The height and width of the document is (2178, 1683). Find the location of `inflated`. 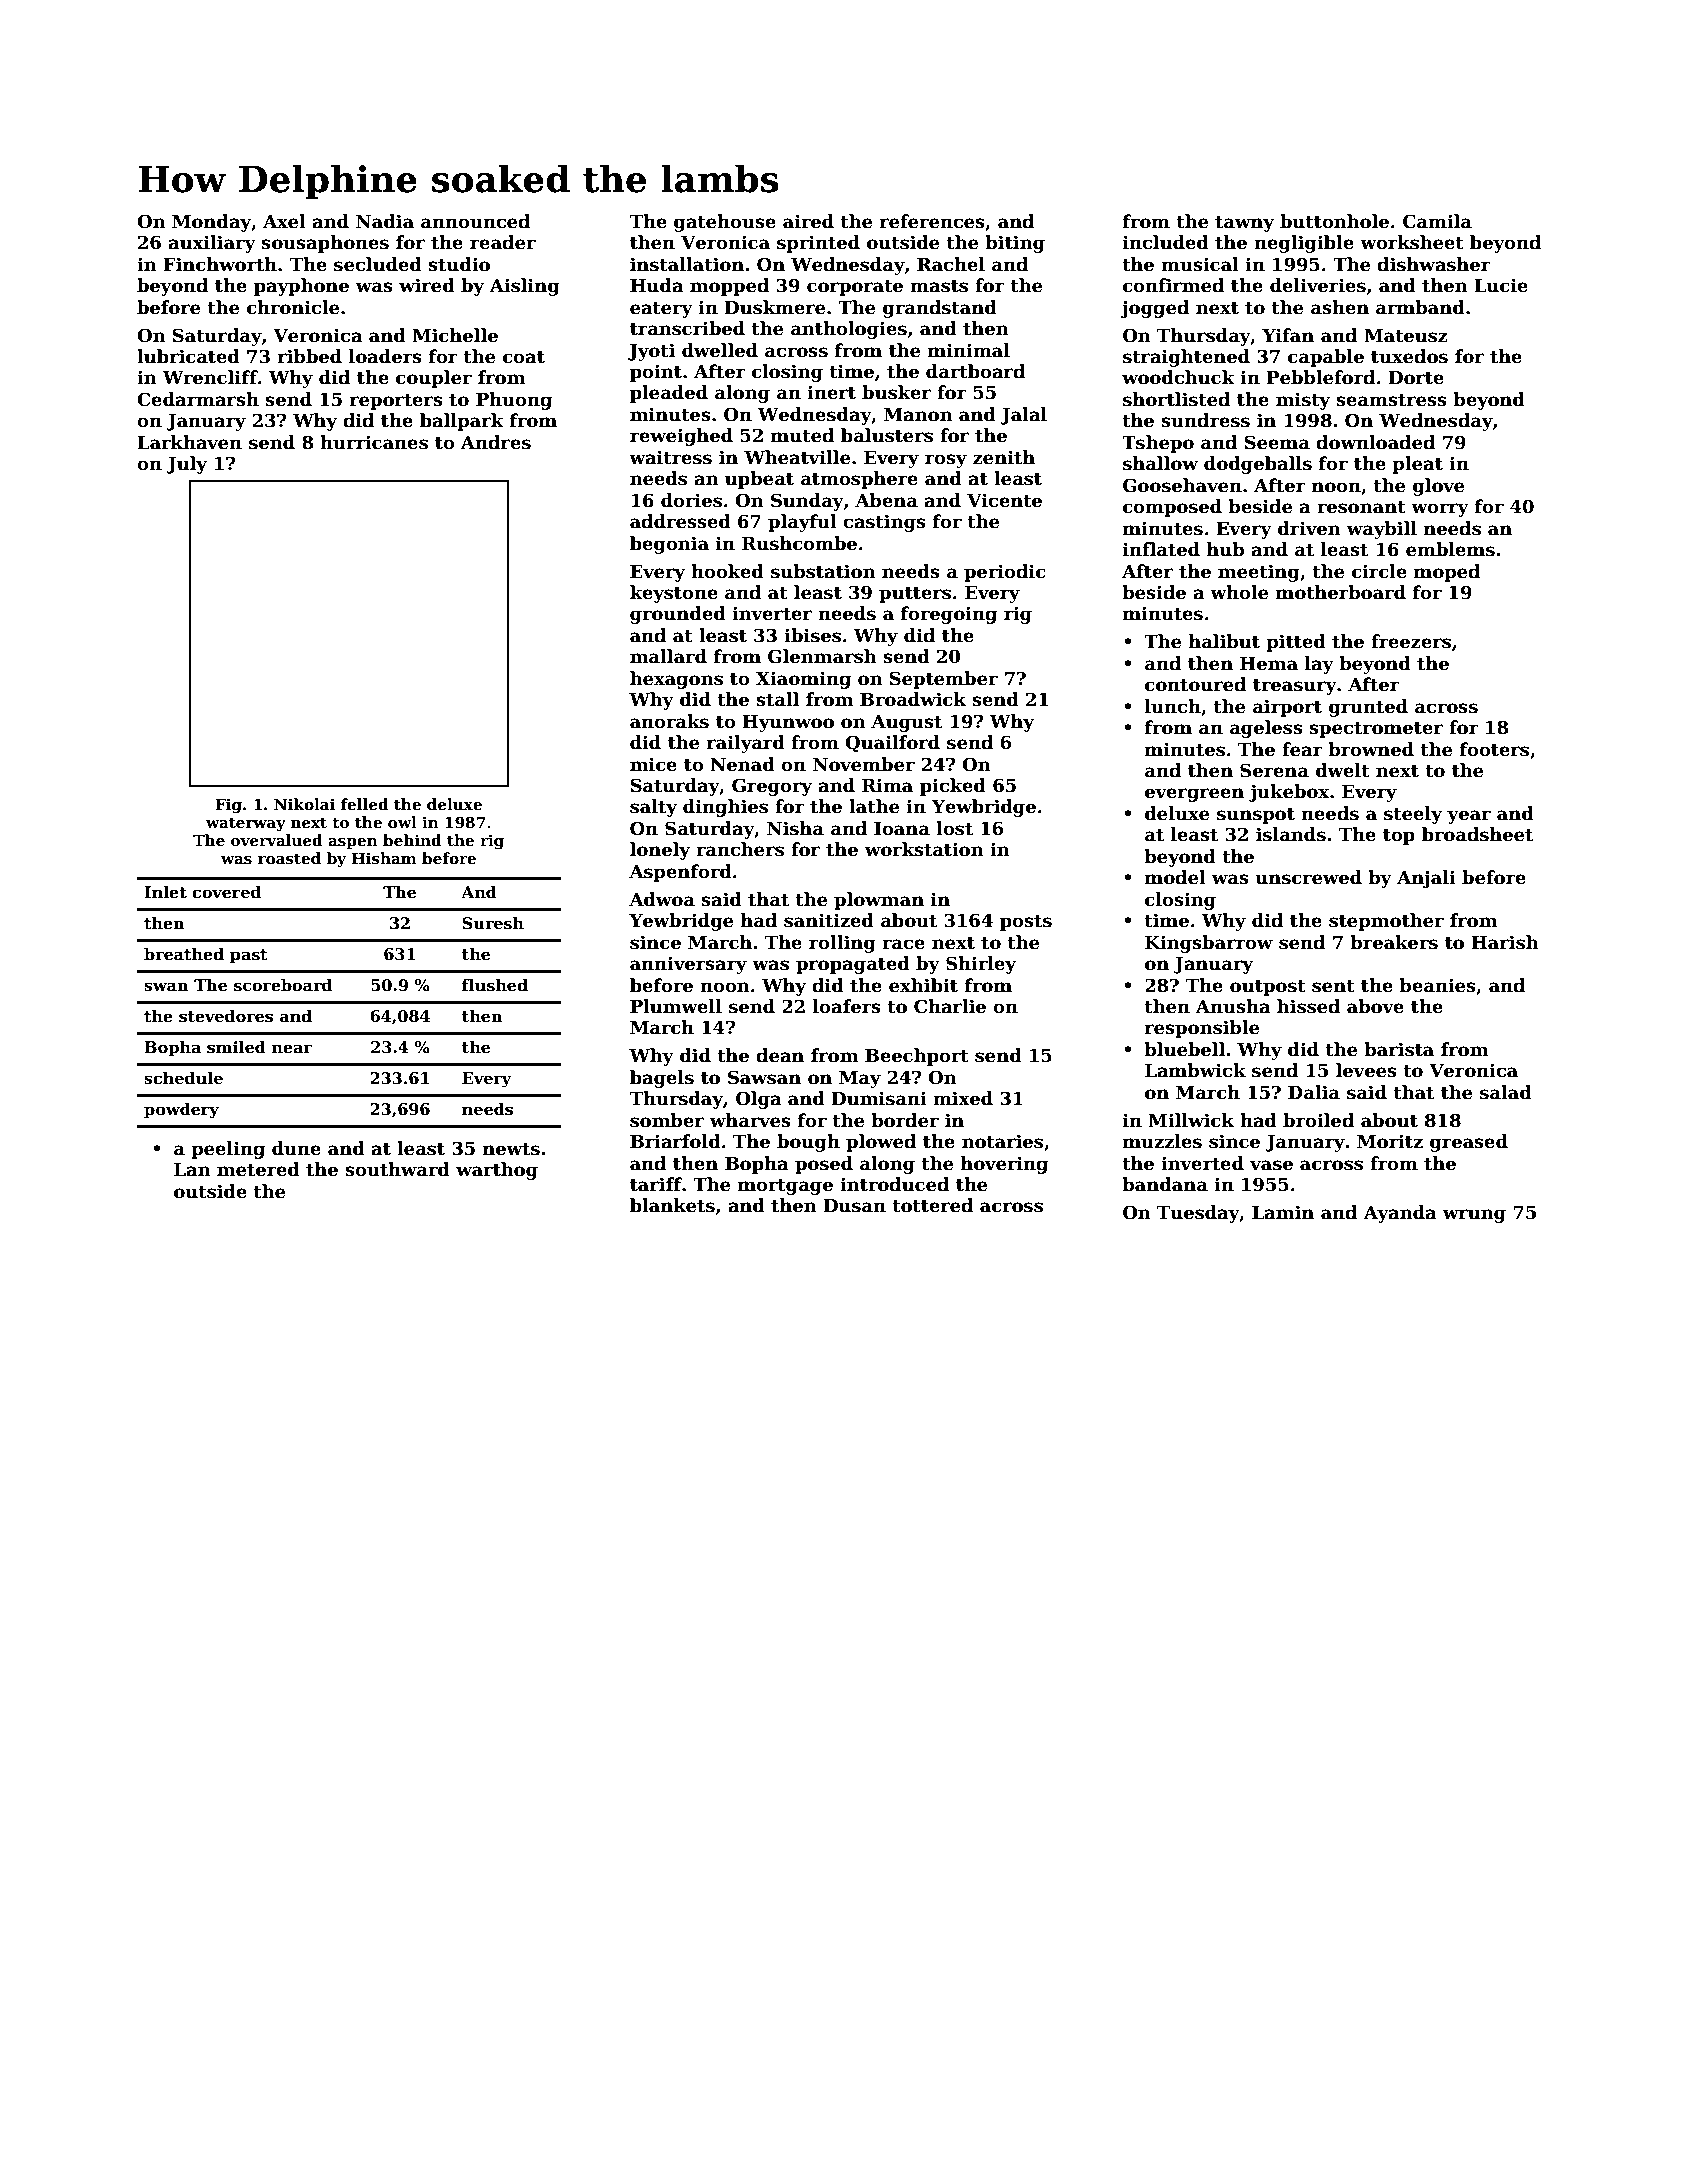

inflated is located at coordinates (1161, 549).
